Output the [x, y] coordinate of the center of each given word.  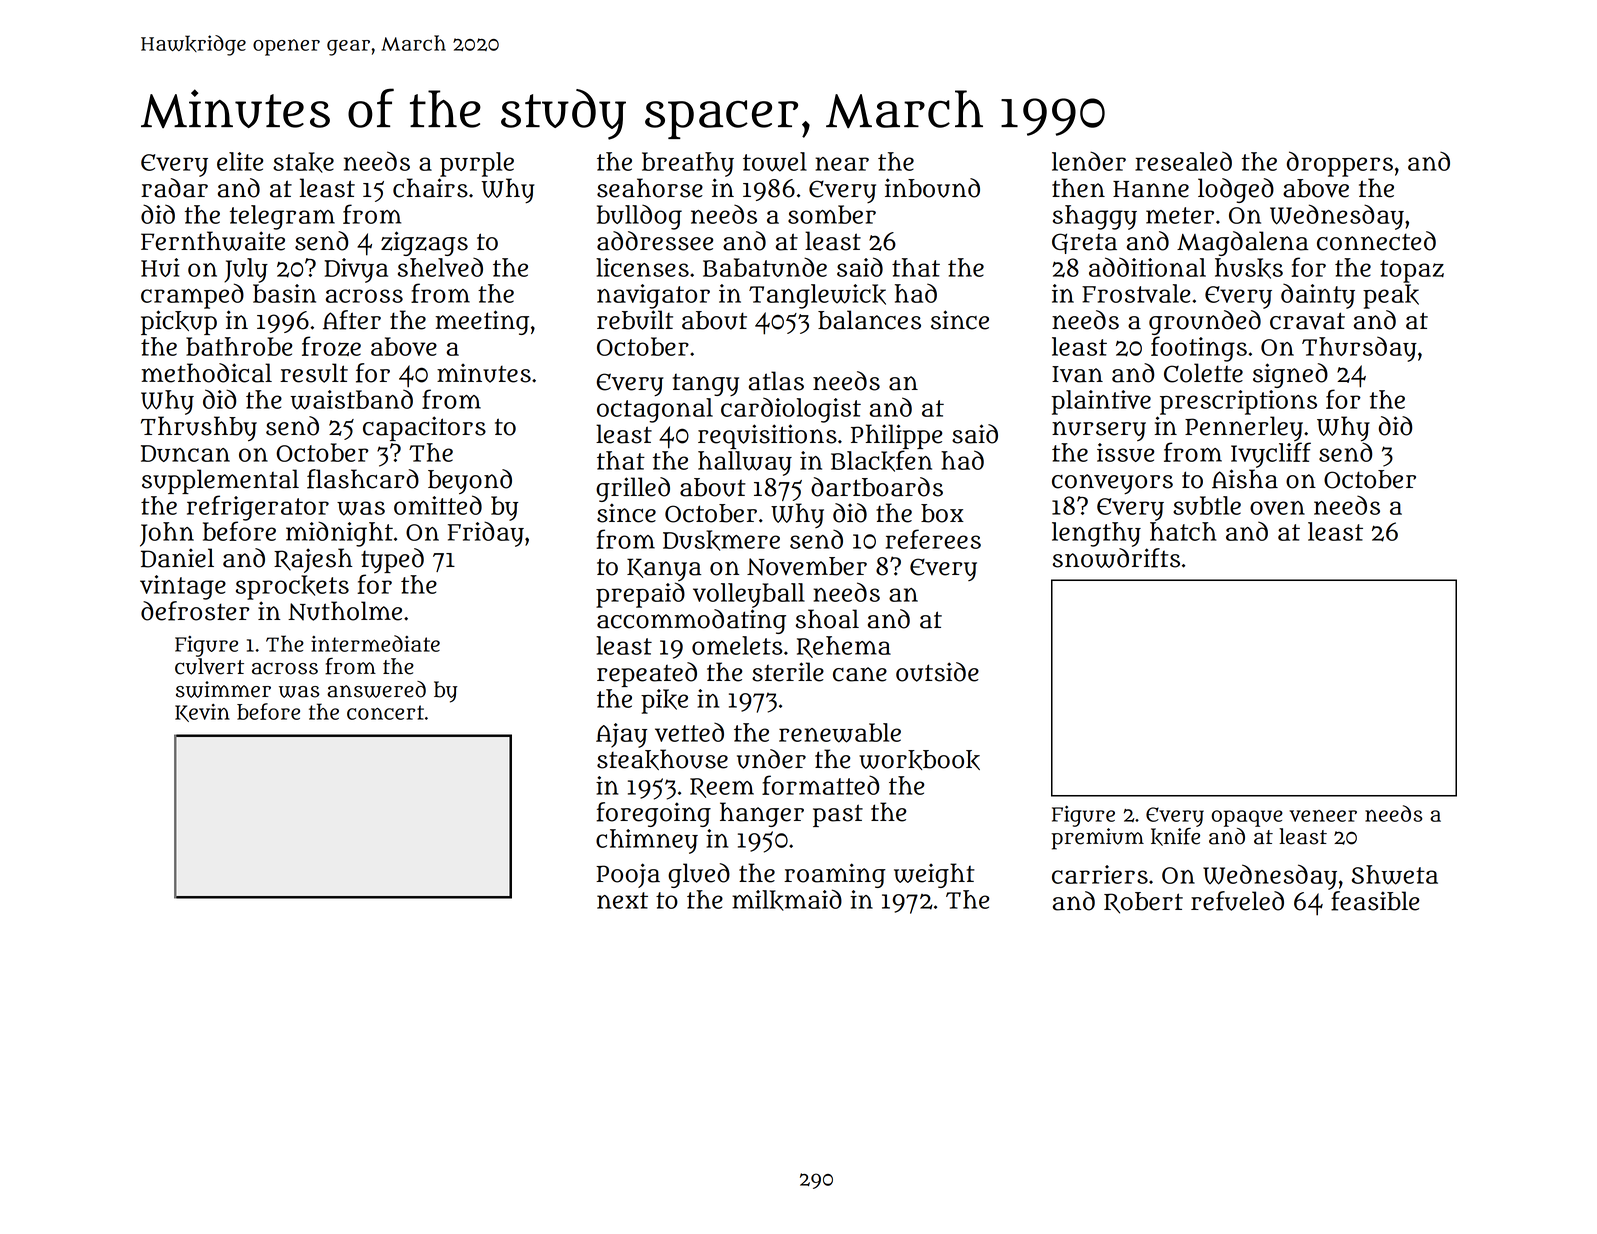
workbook [919, 760]
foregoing [653, 814]
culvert [209, 666]
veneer [1323, 816]
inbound [932, 188]
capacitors [424, 428]
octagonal [655, 410]
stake [303, 162]
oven [1277, 508]
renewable [840, 733]
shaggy [1095, 217]
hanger [762, 814]
